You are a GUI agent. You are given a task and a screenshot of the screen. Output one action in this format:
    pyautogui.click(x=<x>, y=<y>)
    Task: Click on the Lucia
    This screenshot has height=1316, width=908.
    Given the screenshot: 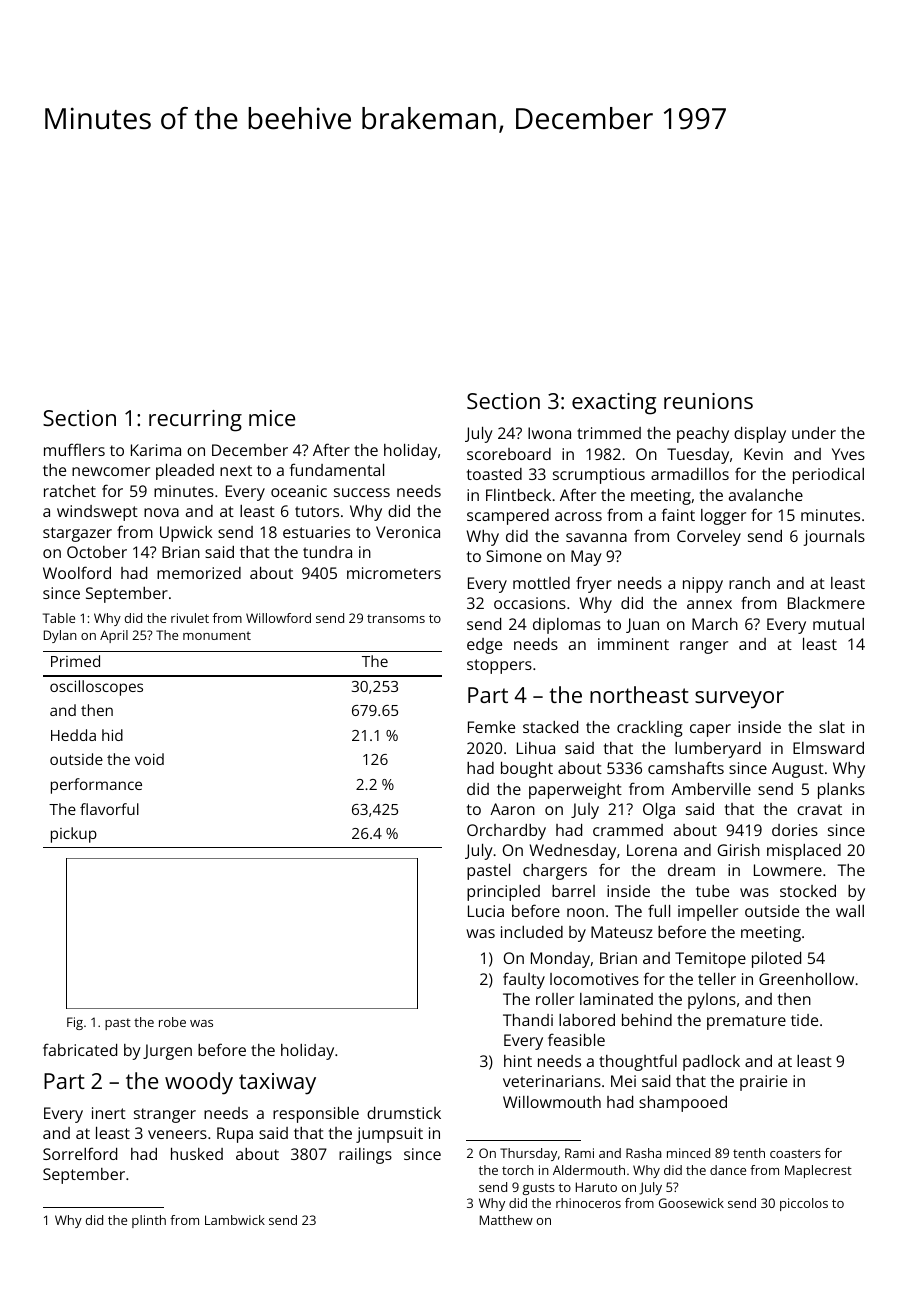 What is the action you would take?
    pyautogui.click(x=486, y=911)
